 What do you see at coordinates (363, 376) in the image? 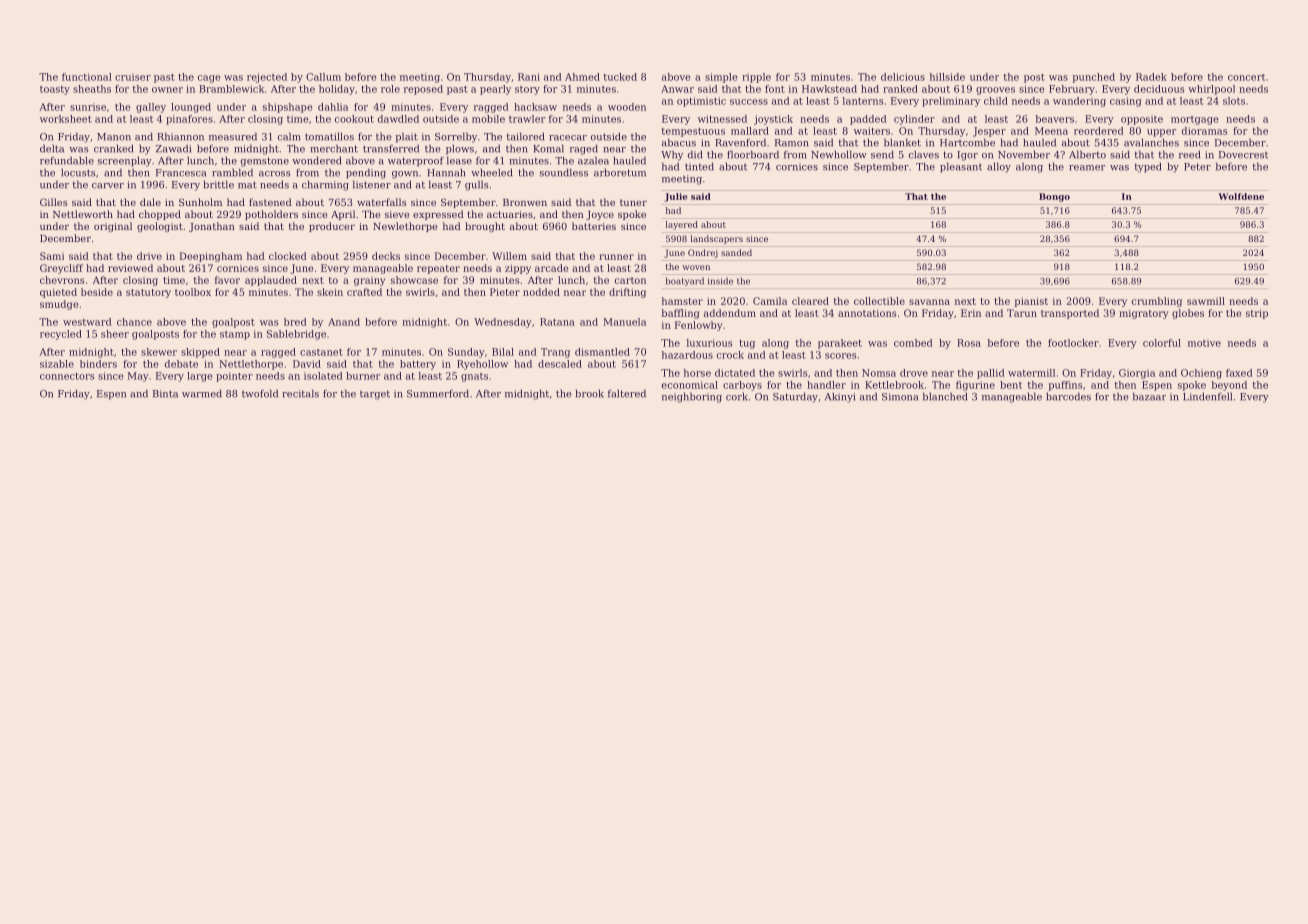
I see `burner` at bounding box center [363, 376].
